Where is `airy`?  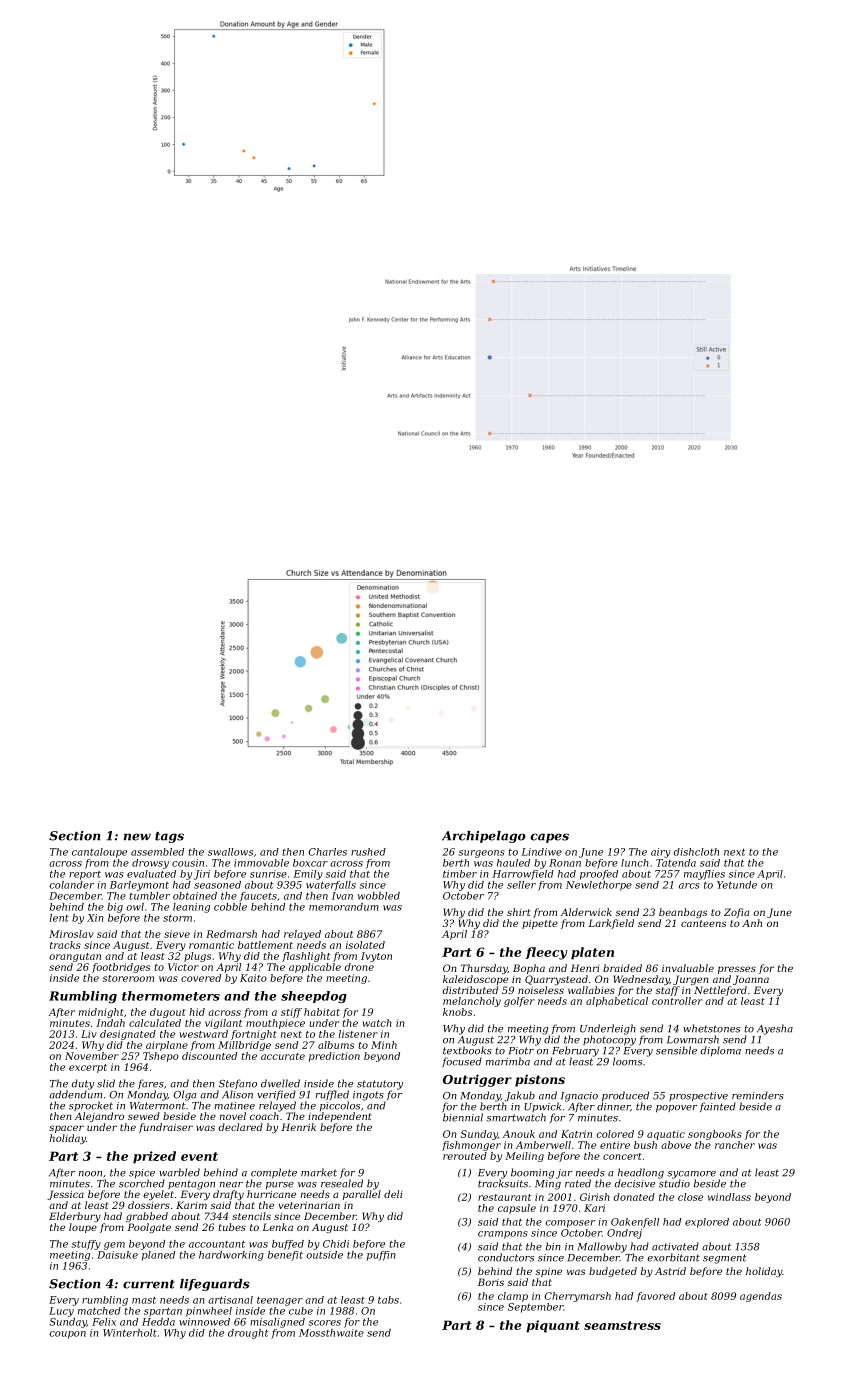
airy is located at coordinates (661, 853).
